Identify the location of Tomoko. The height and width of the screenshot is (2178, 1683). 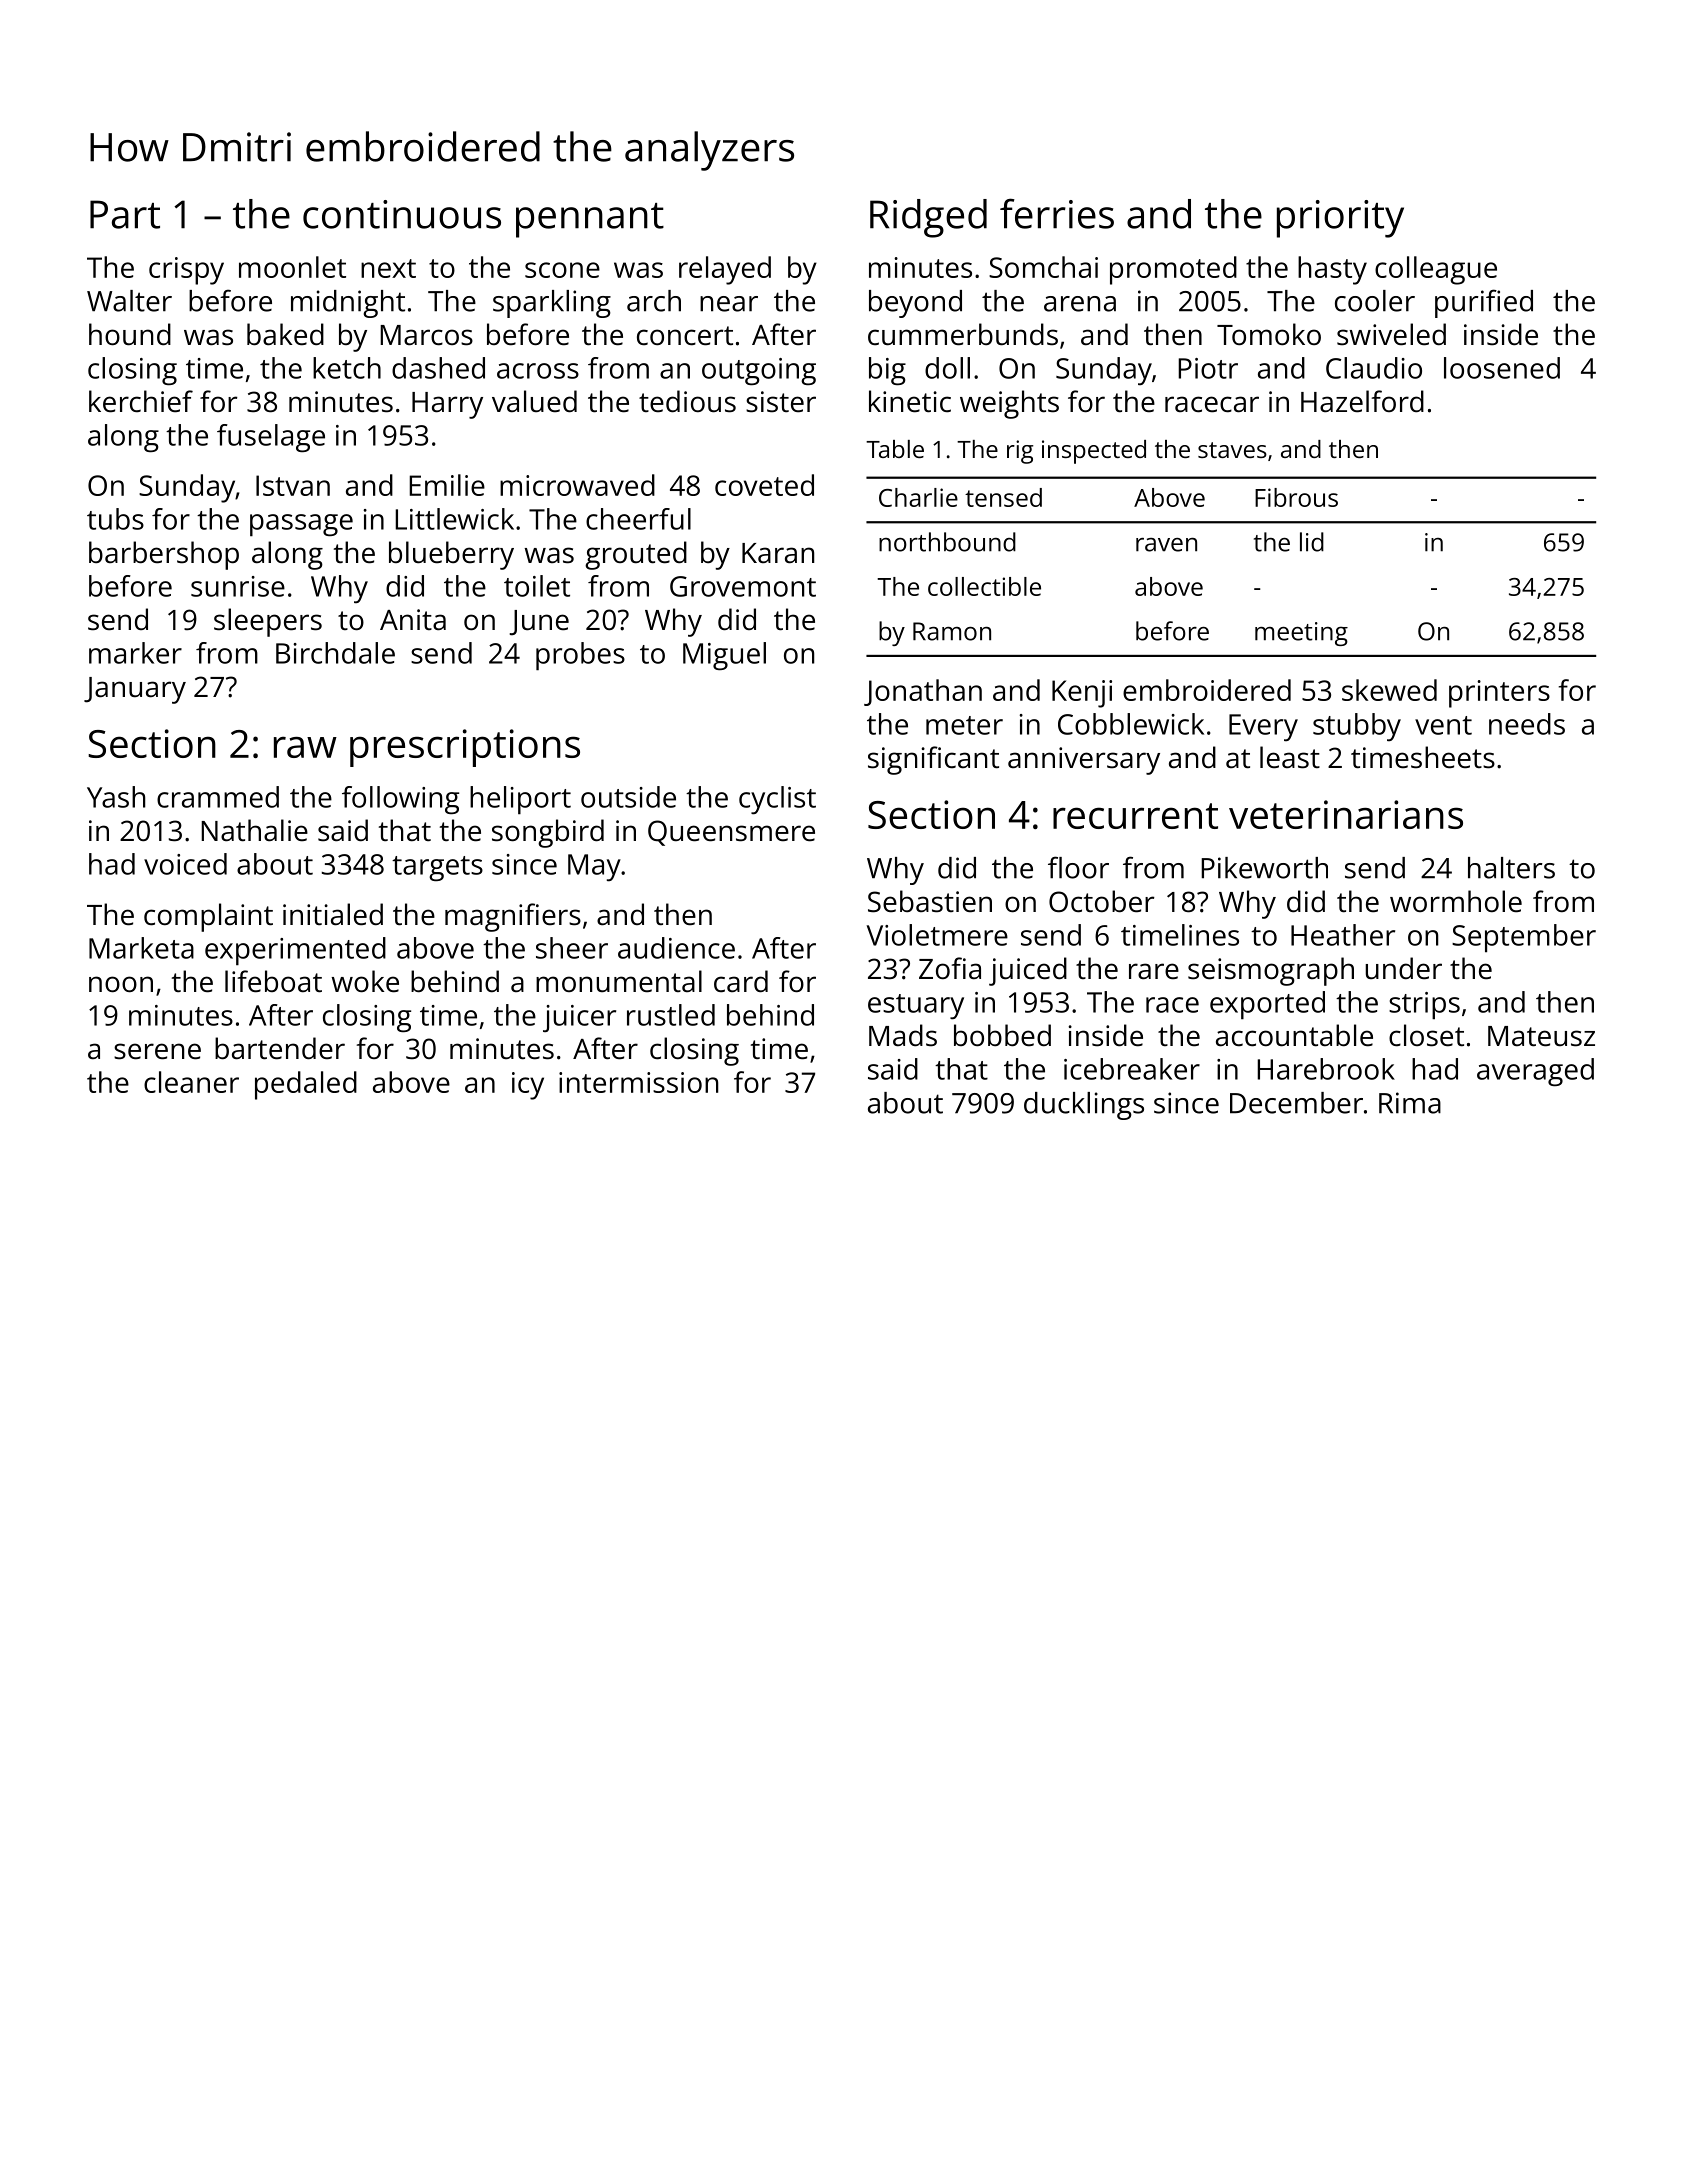
(1269, 334).
